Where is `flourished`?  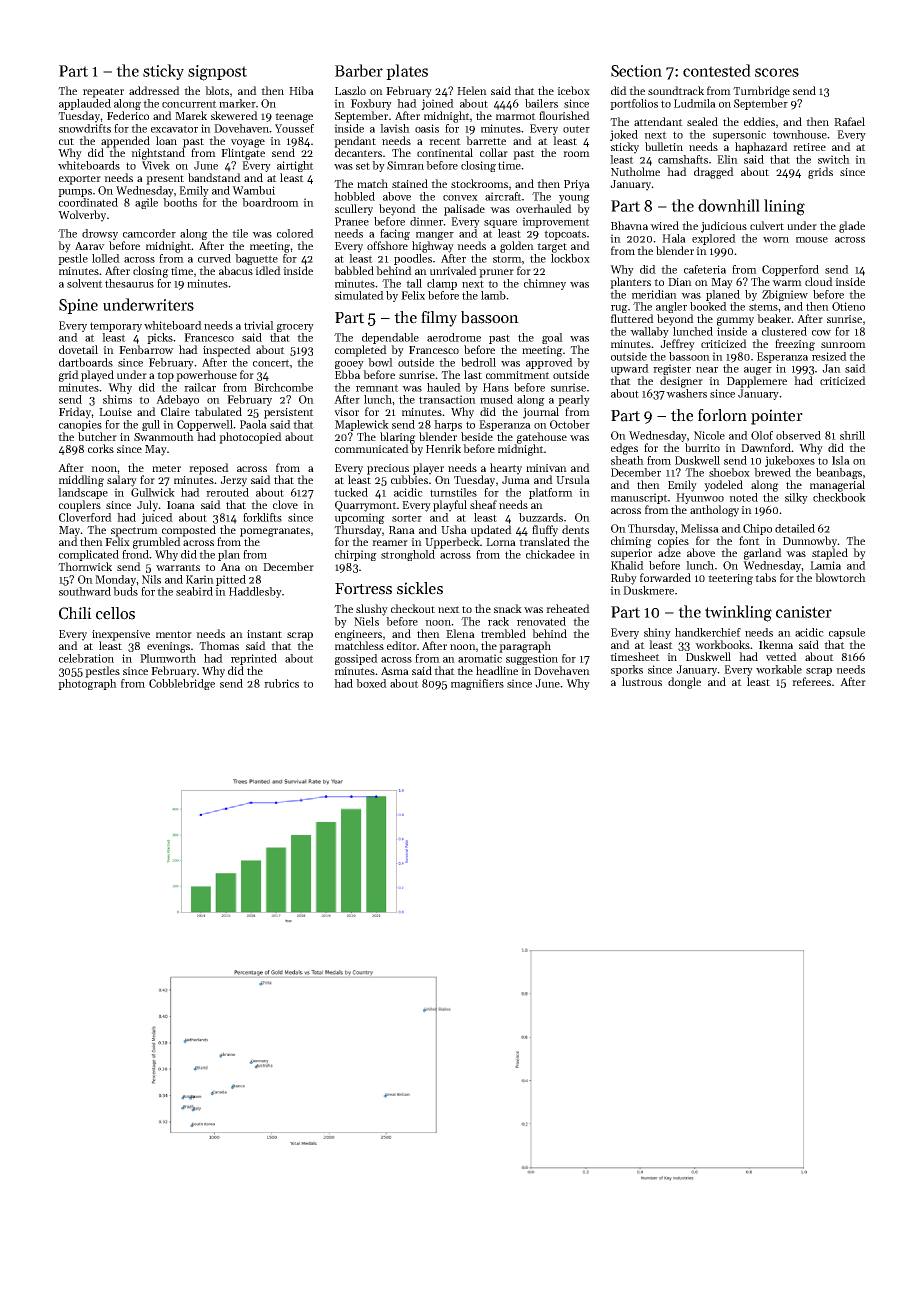 flourished is located at coordinates (564, 115).
